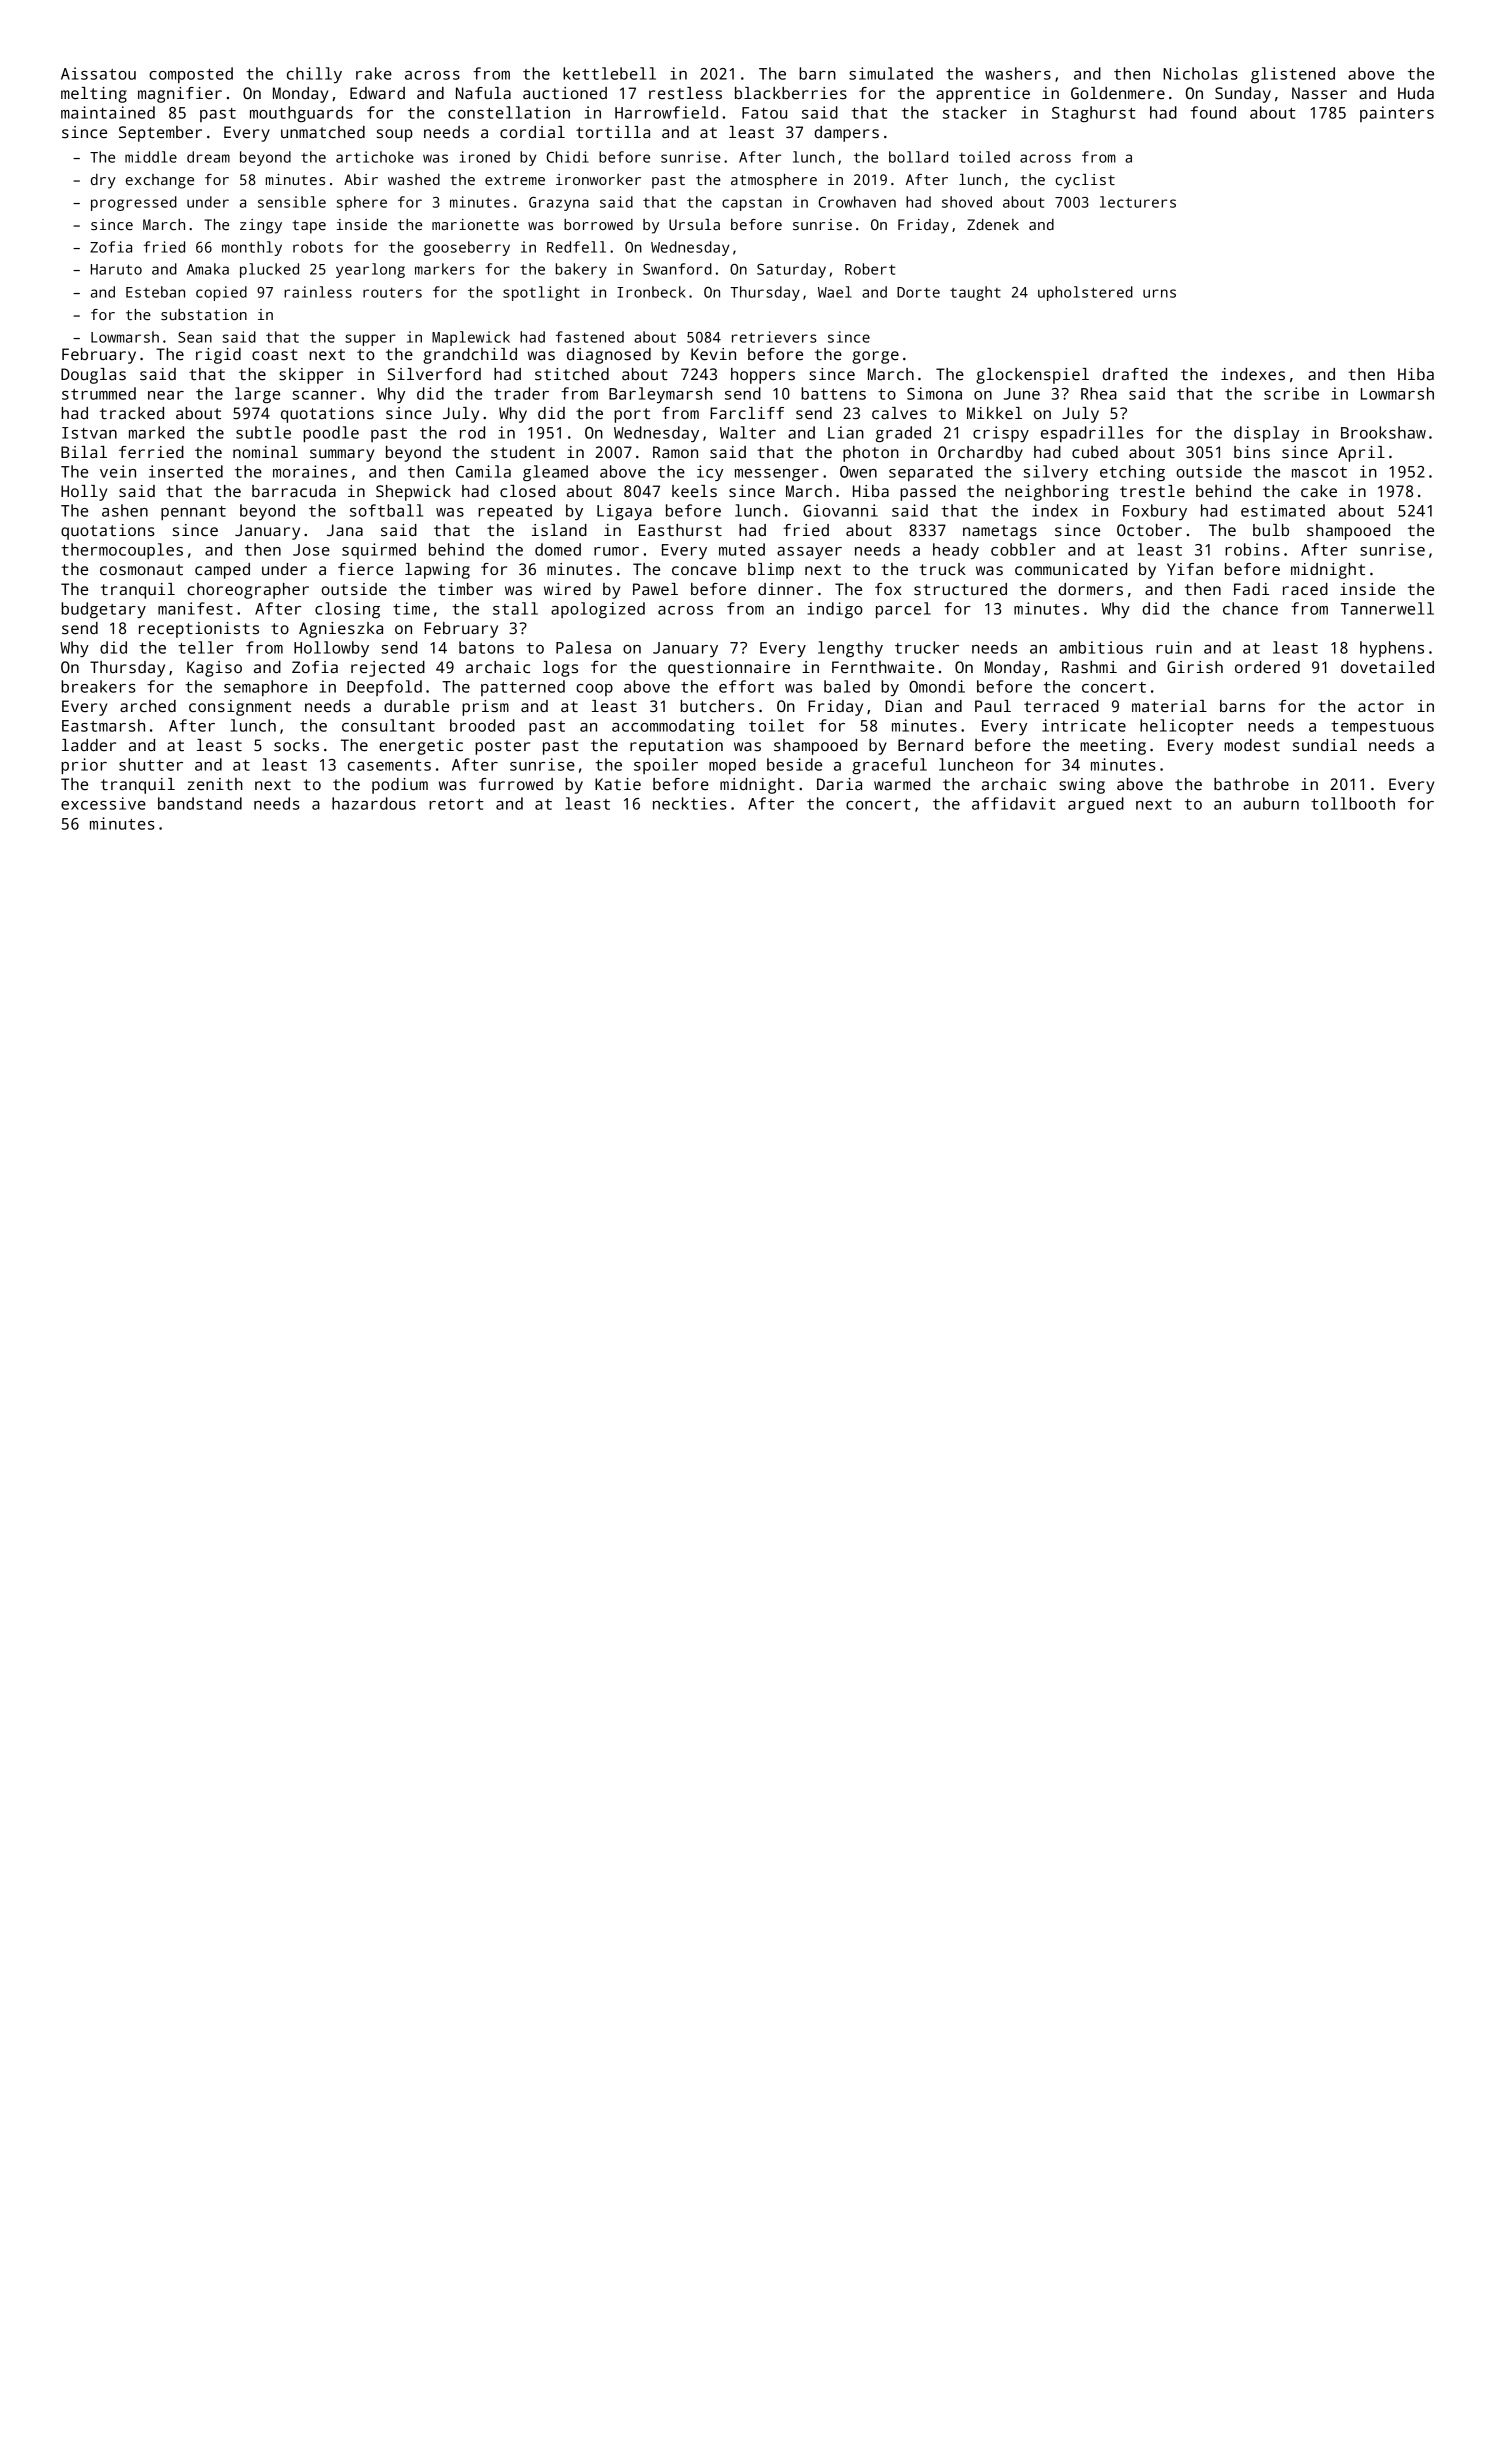  Describe the element at coordinates (1018, 73) in the screenshot. I see `washers` at that location.
